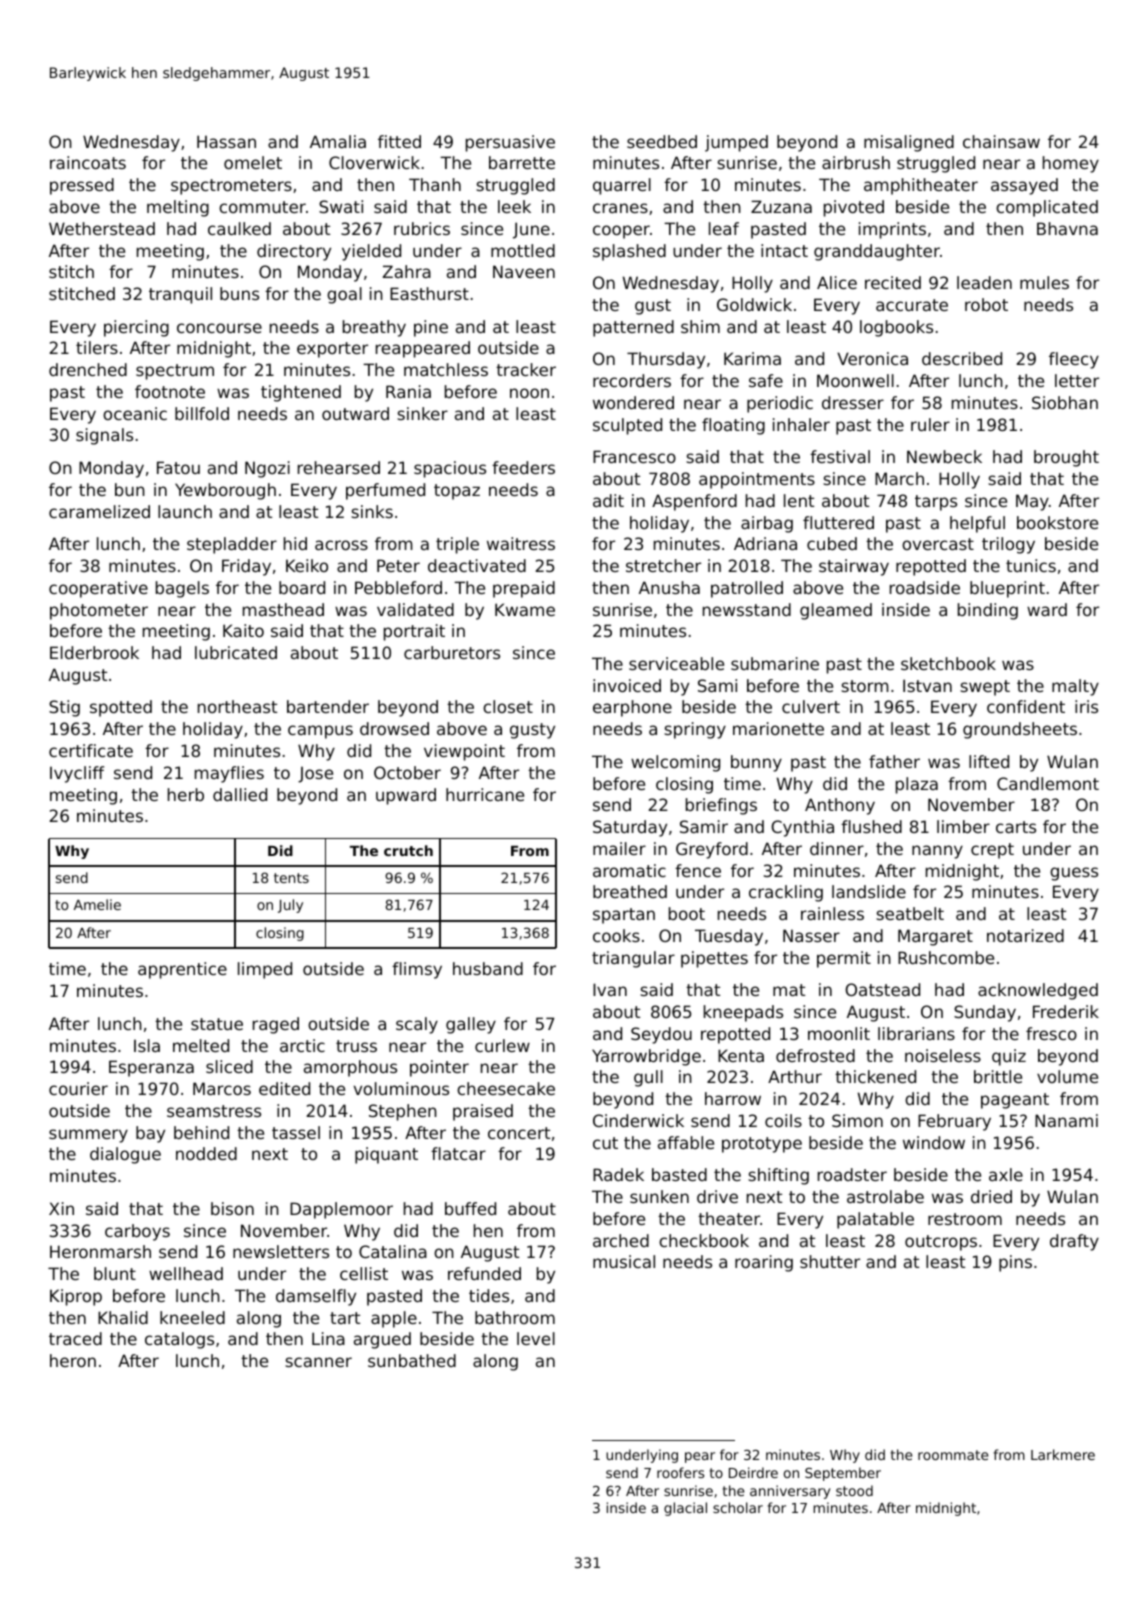 Image resolution: width=1148 pixels, height=1623 pixels. Describe the element at coordinates (714, 959) in the page. I see `pipettes` at that location.
